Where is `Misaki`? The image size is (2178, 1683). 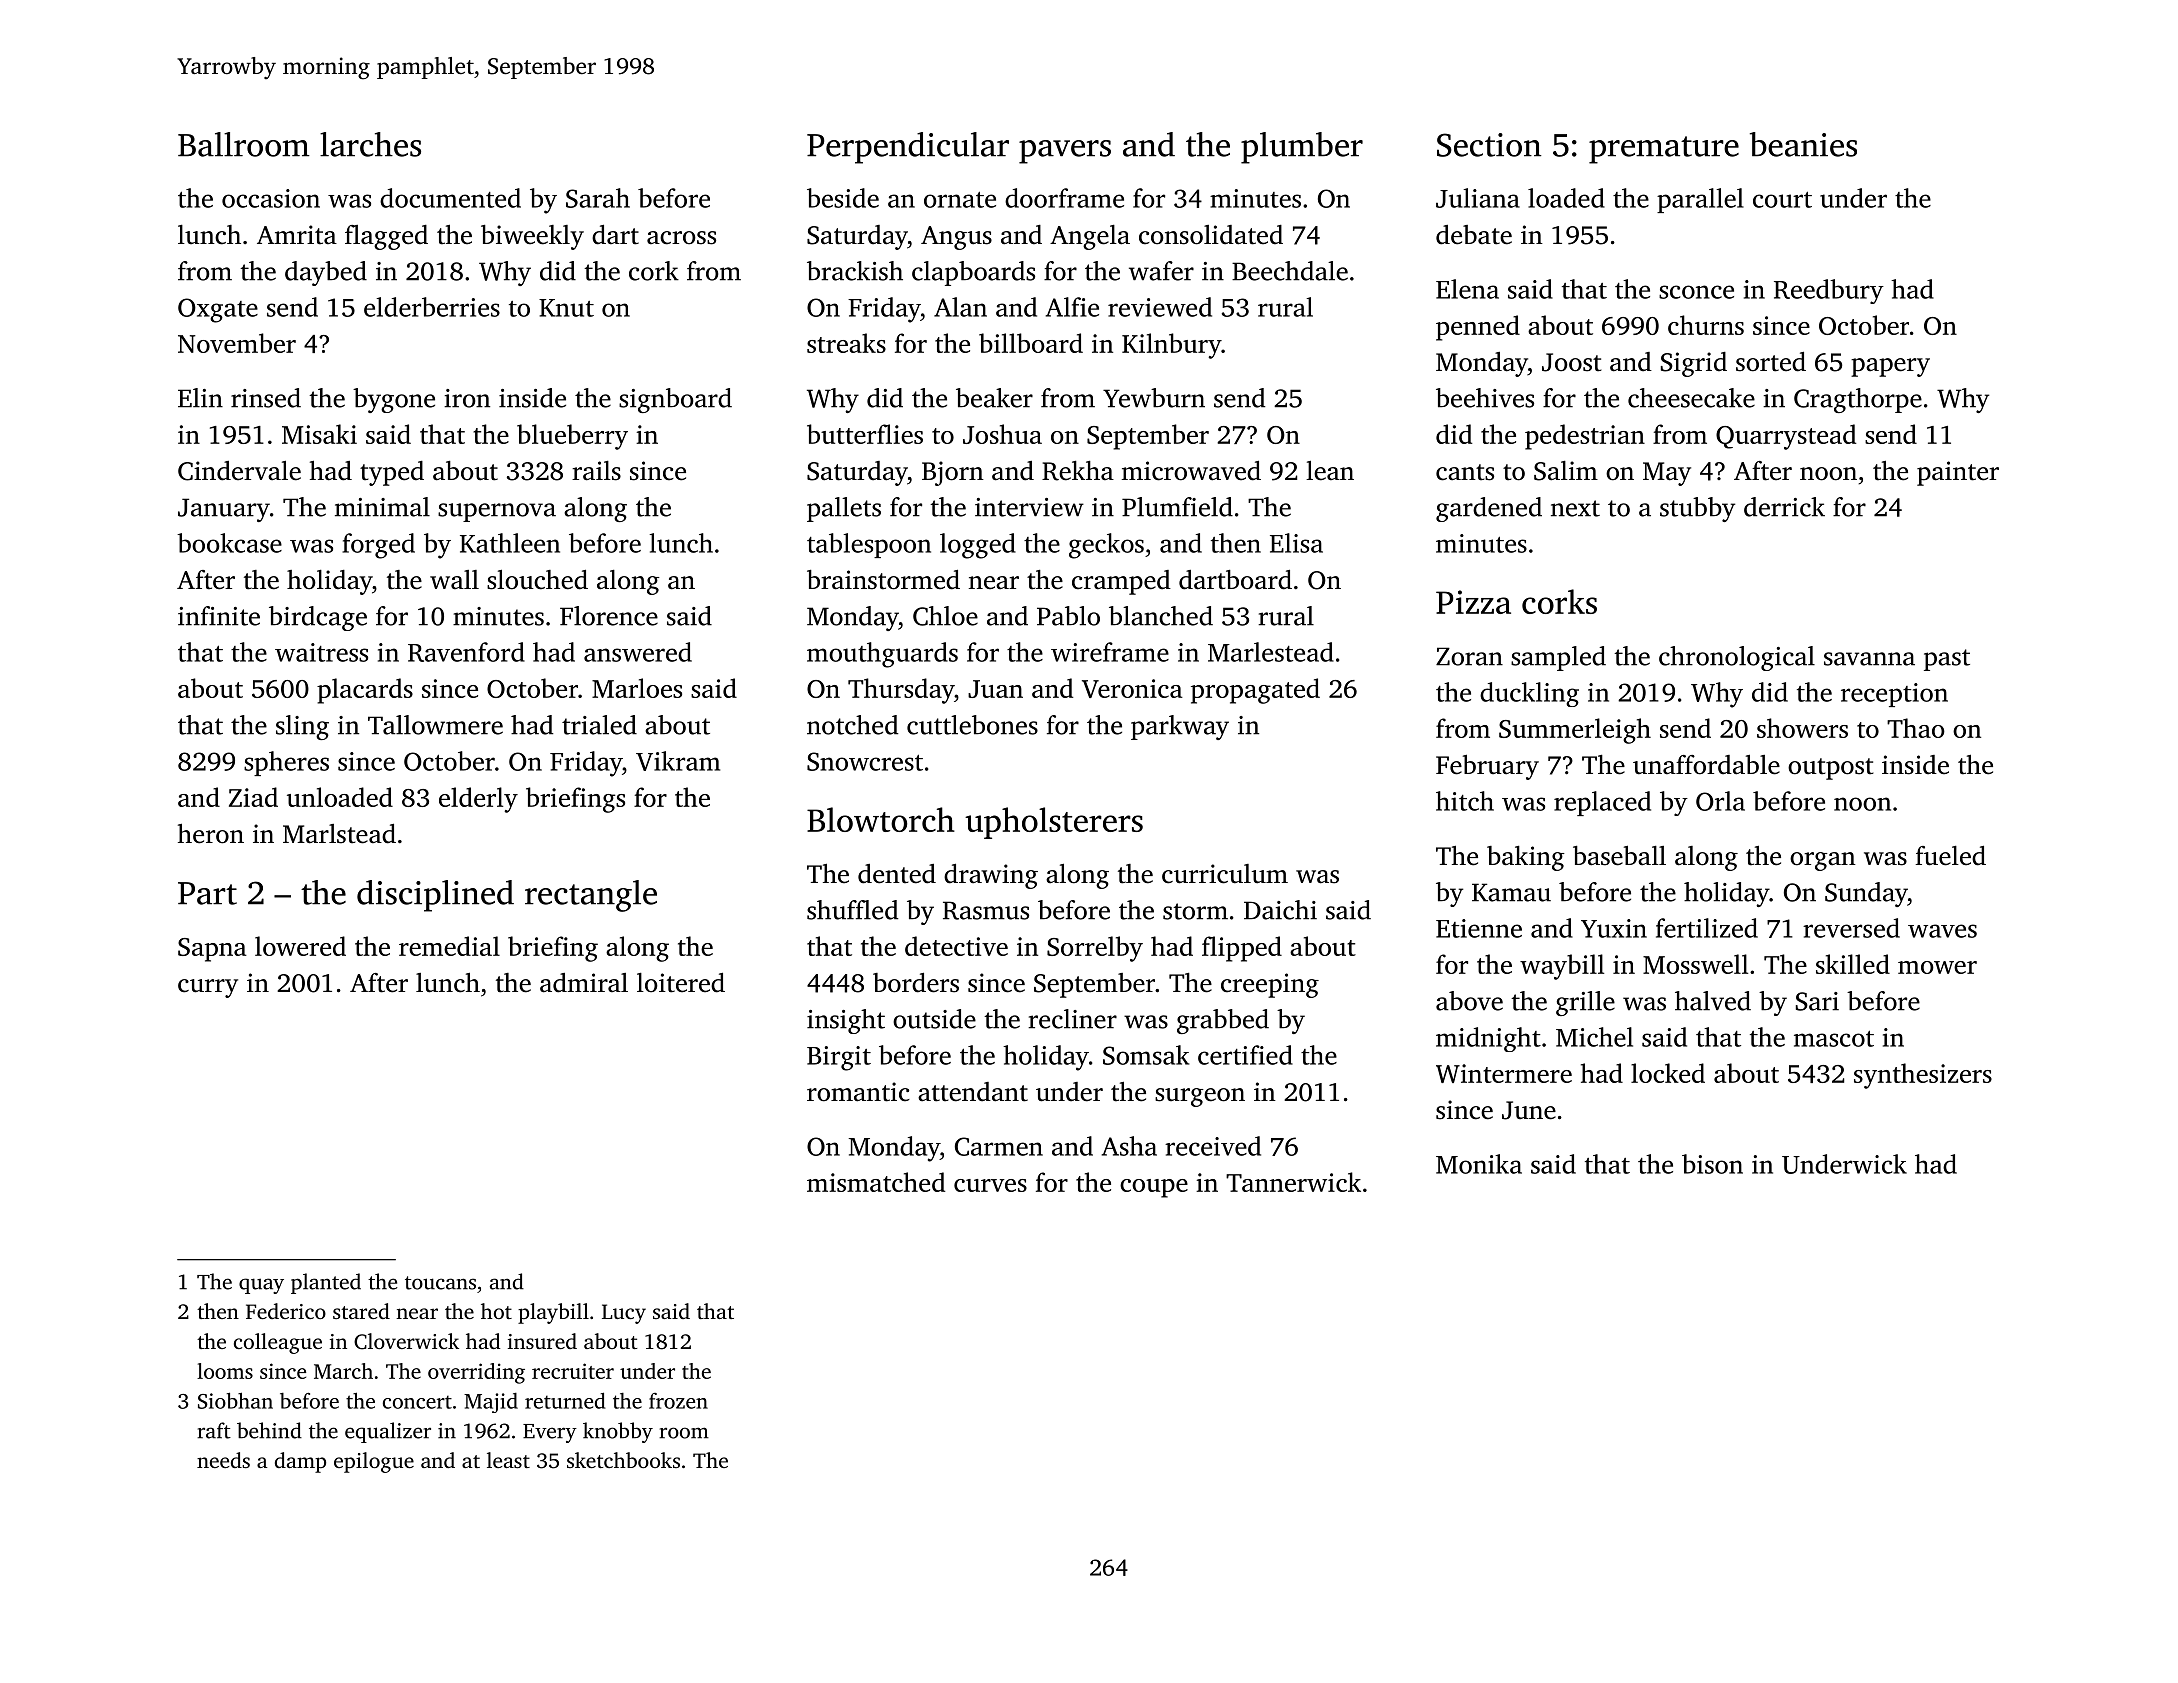 Misaki is located at coordinates (319, 434).
